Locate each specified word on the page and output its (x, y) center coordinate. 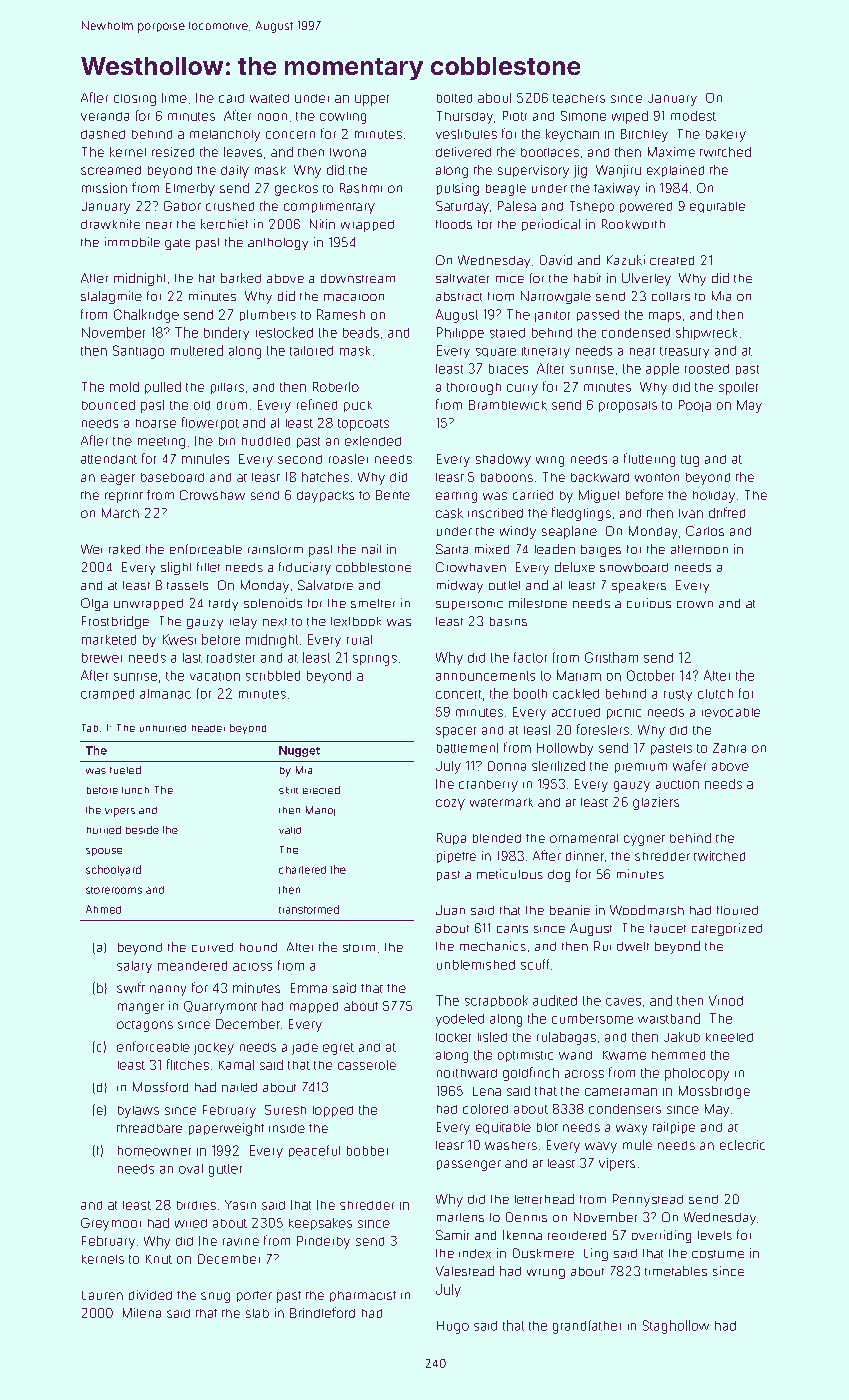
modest (693, 116)
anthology (278, 244)
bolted (454, 98)
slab (257, 1313)
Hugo (453, 1327)
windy (518, 532)
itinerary (546, 352)
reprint (124, 497)
